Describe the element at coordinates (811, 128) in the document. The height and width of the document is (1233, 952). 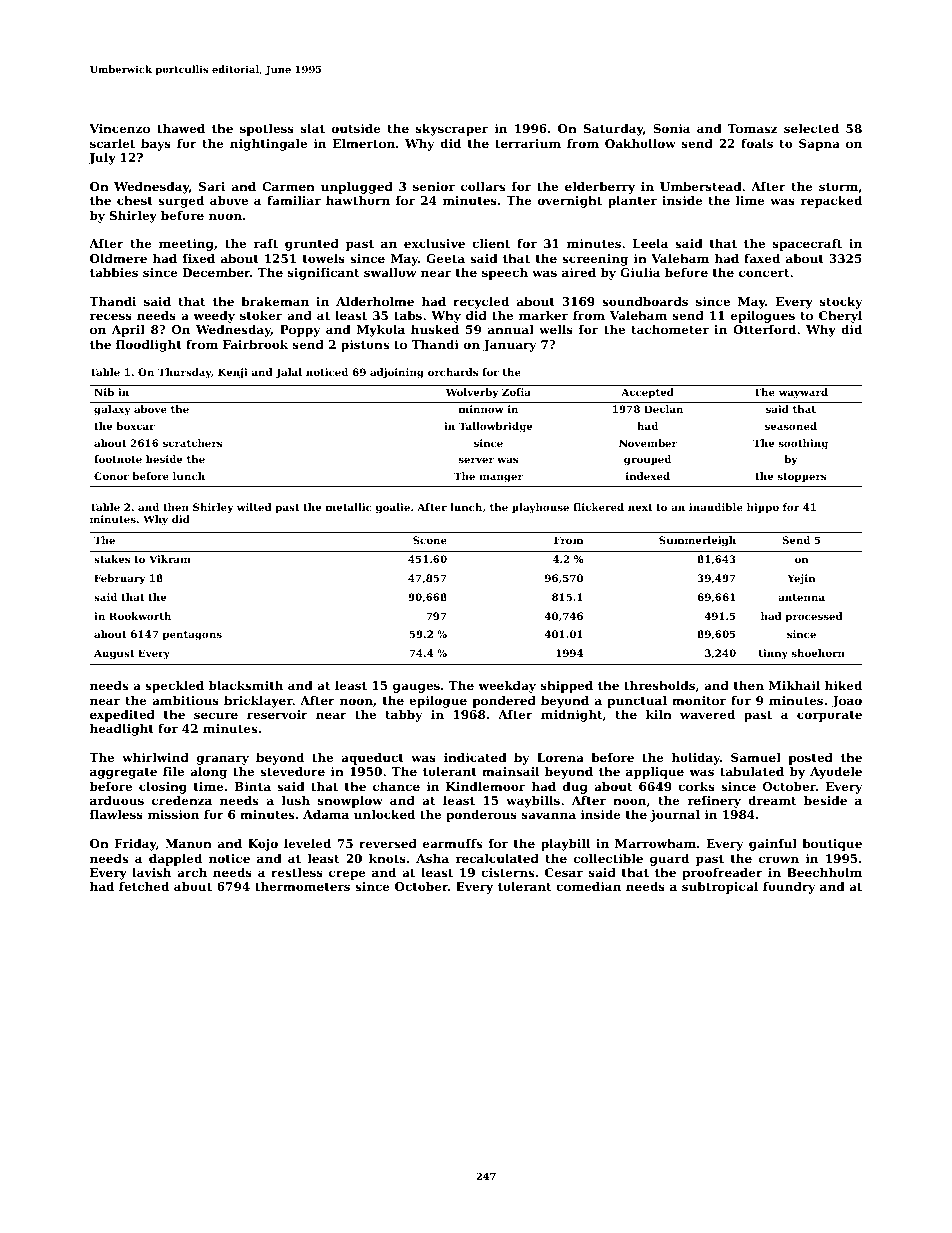
I see `selected` at that location.
